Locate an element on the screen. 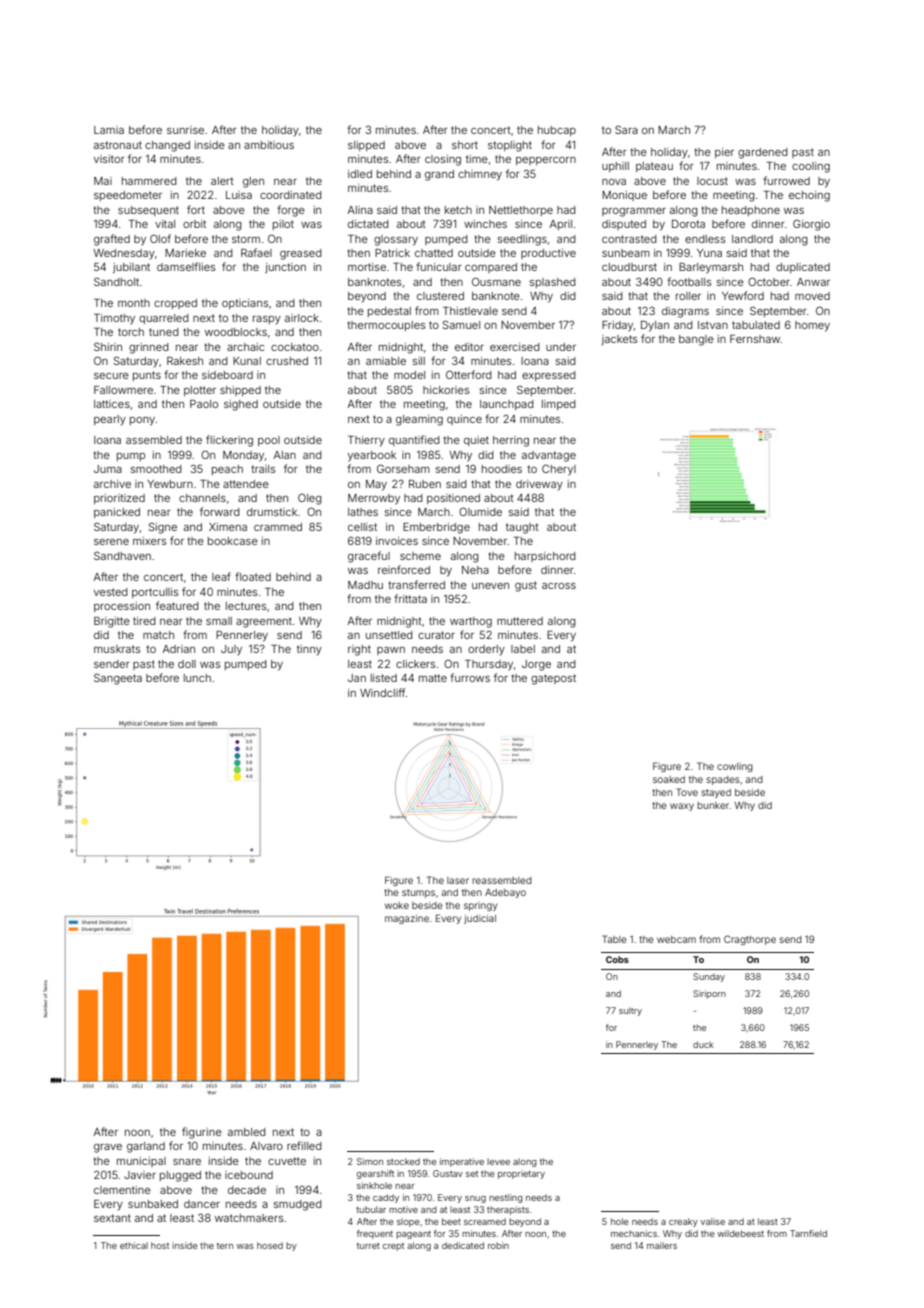 The width and height of the screenshot is (924, 1308). robin is located at coordinates (498, 1245).
